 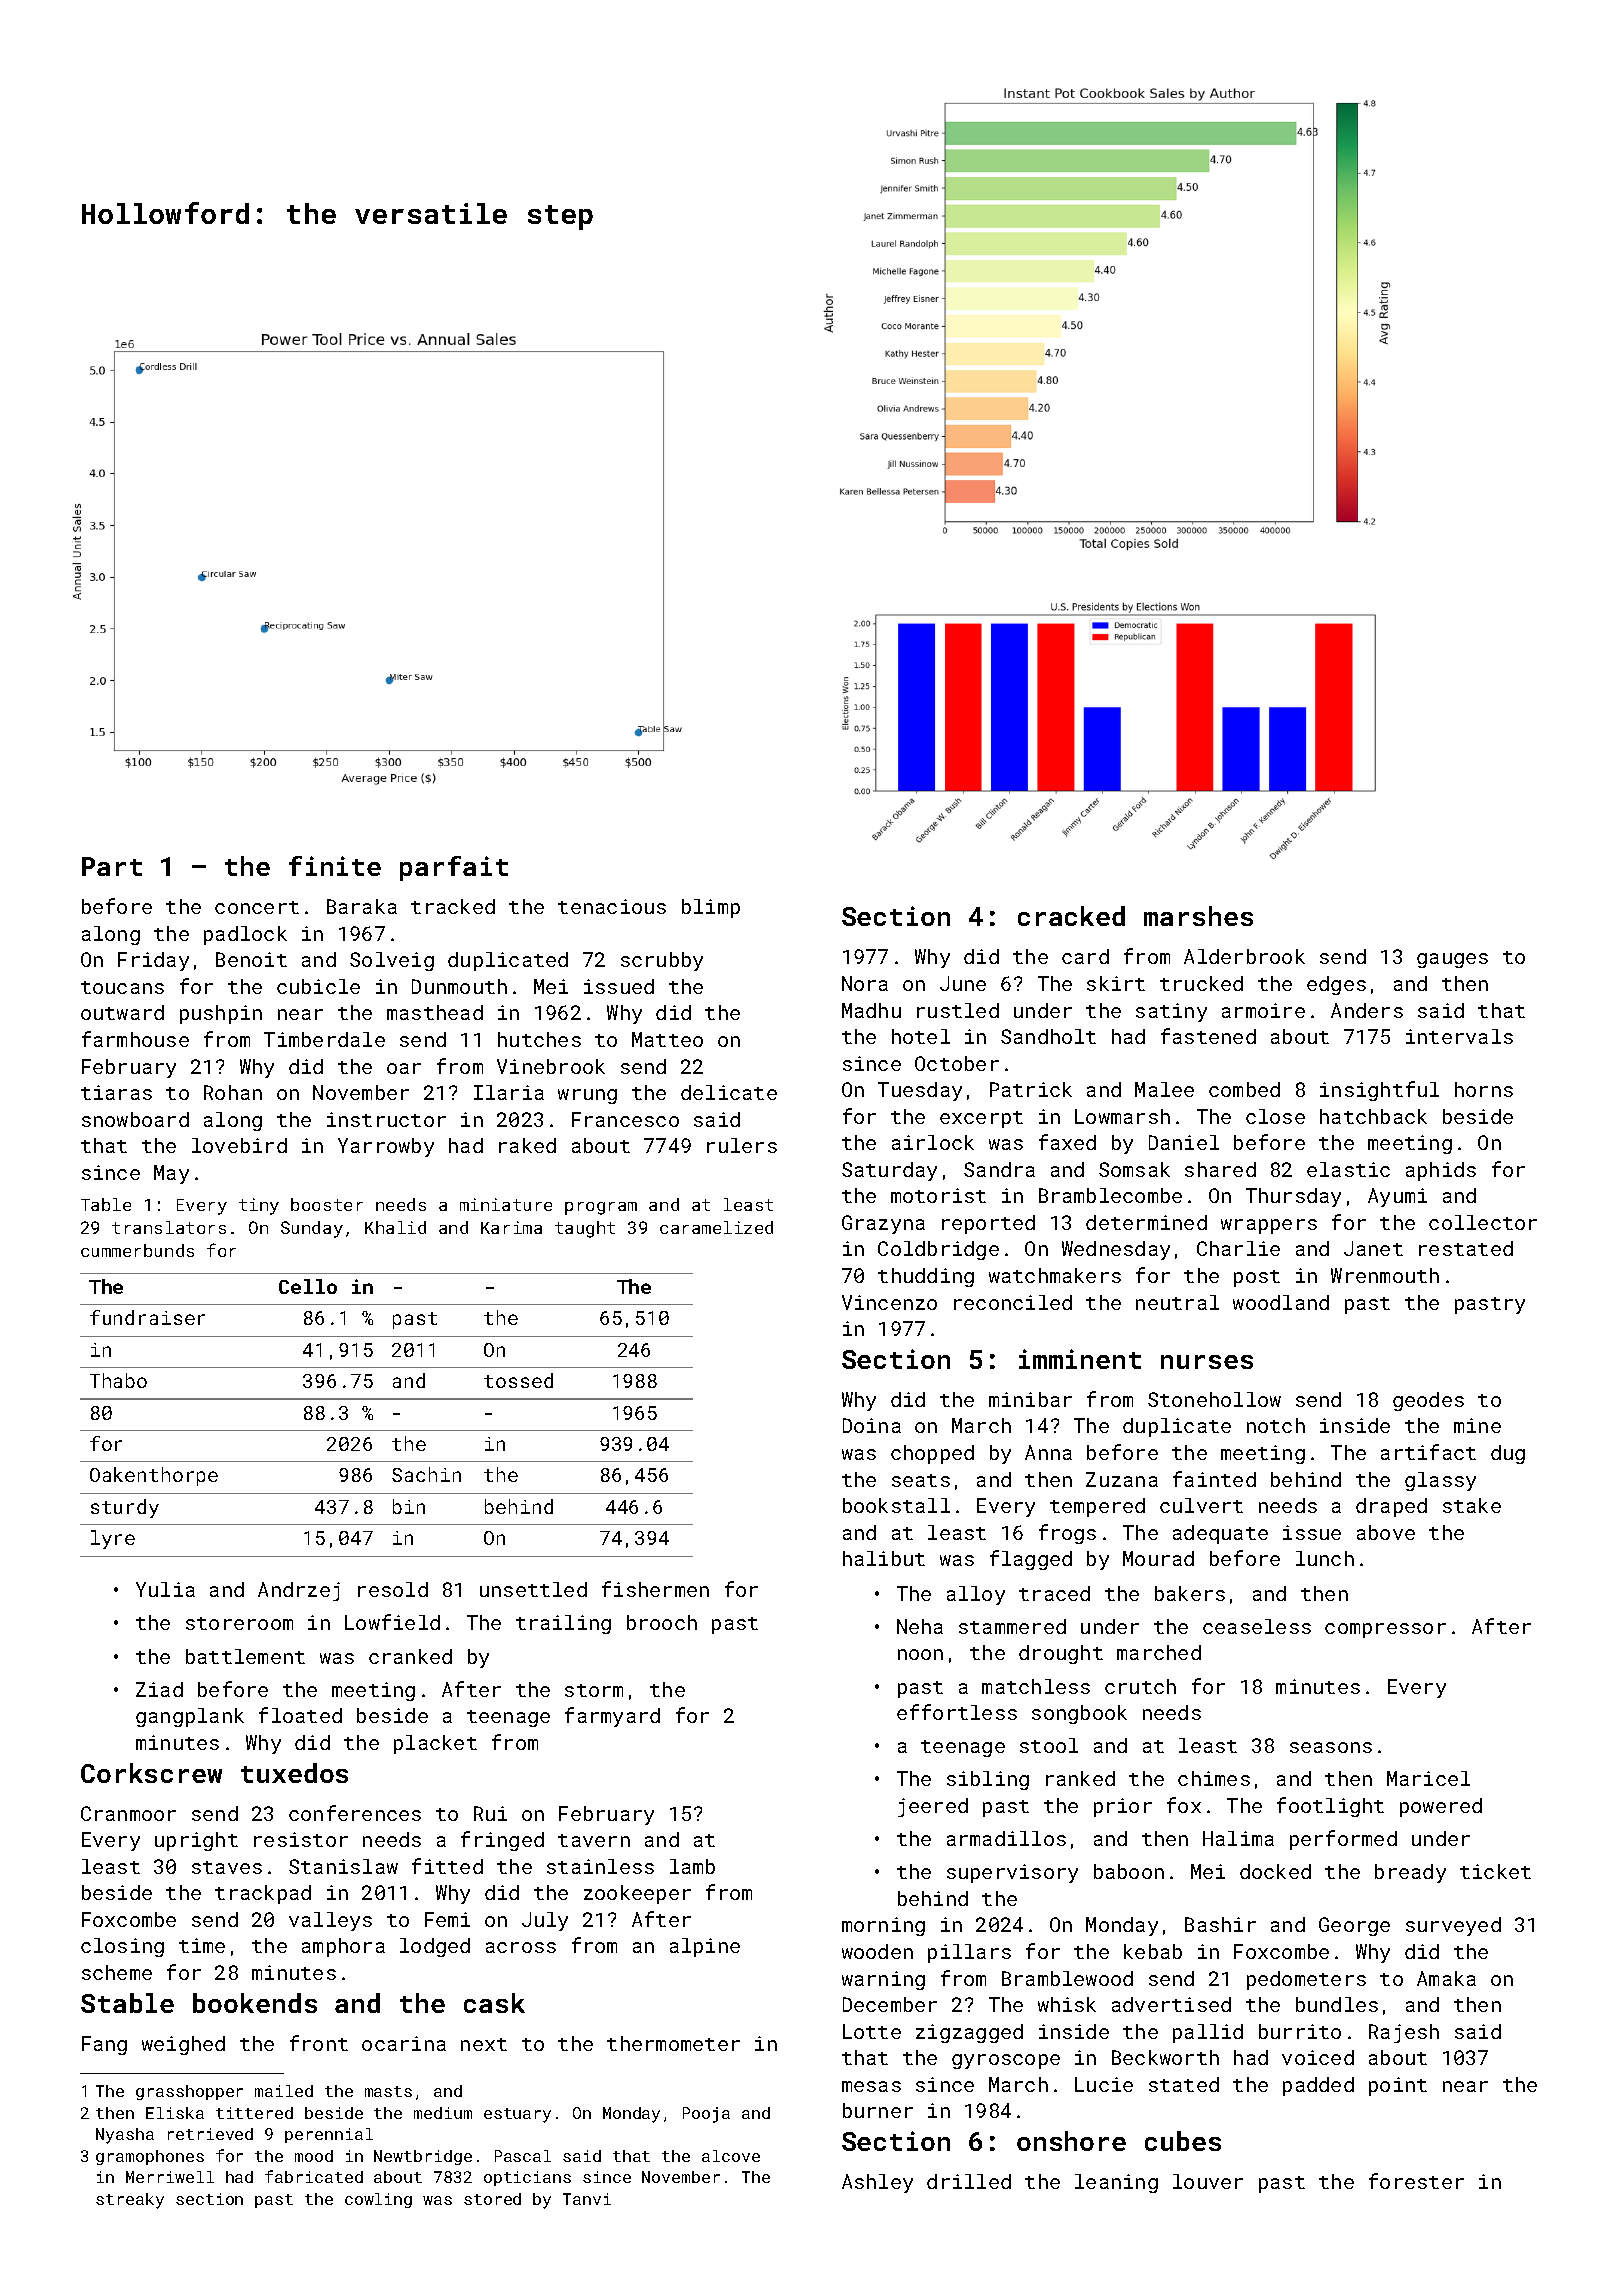 I want to click on finite, so click(x=335, y=866).
